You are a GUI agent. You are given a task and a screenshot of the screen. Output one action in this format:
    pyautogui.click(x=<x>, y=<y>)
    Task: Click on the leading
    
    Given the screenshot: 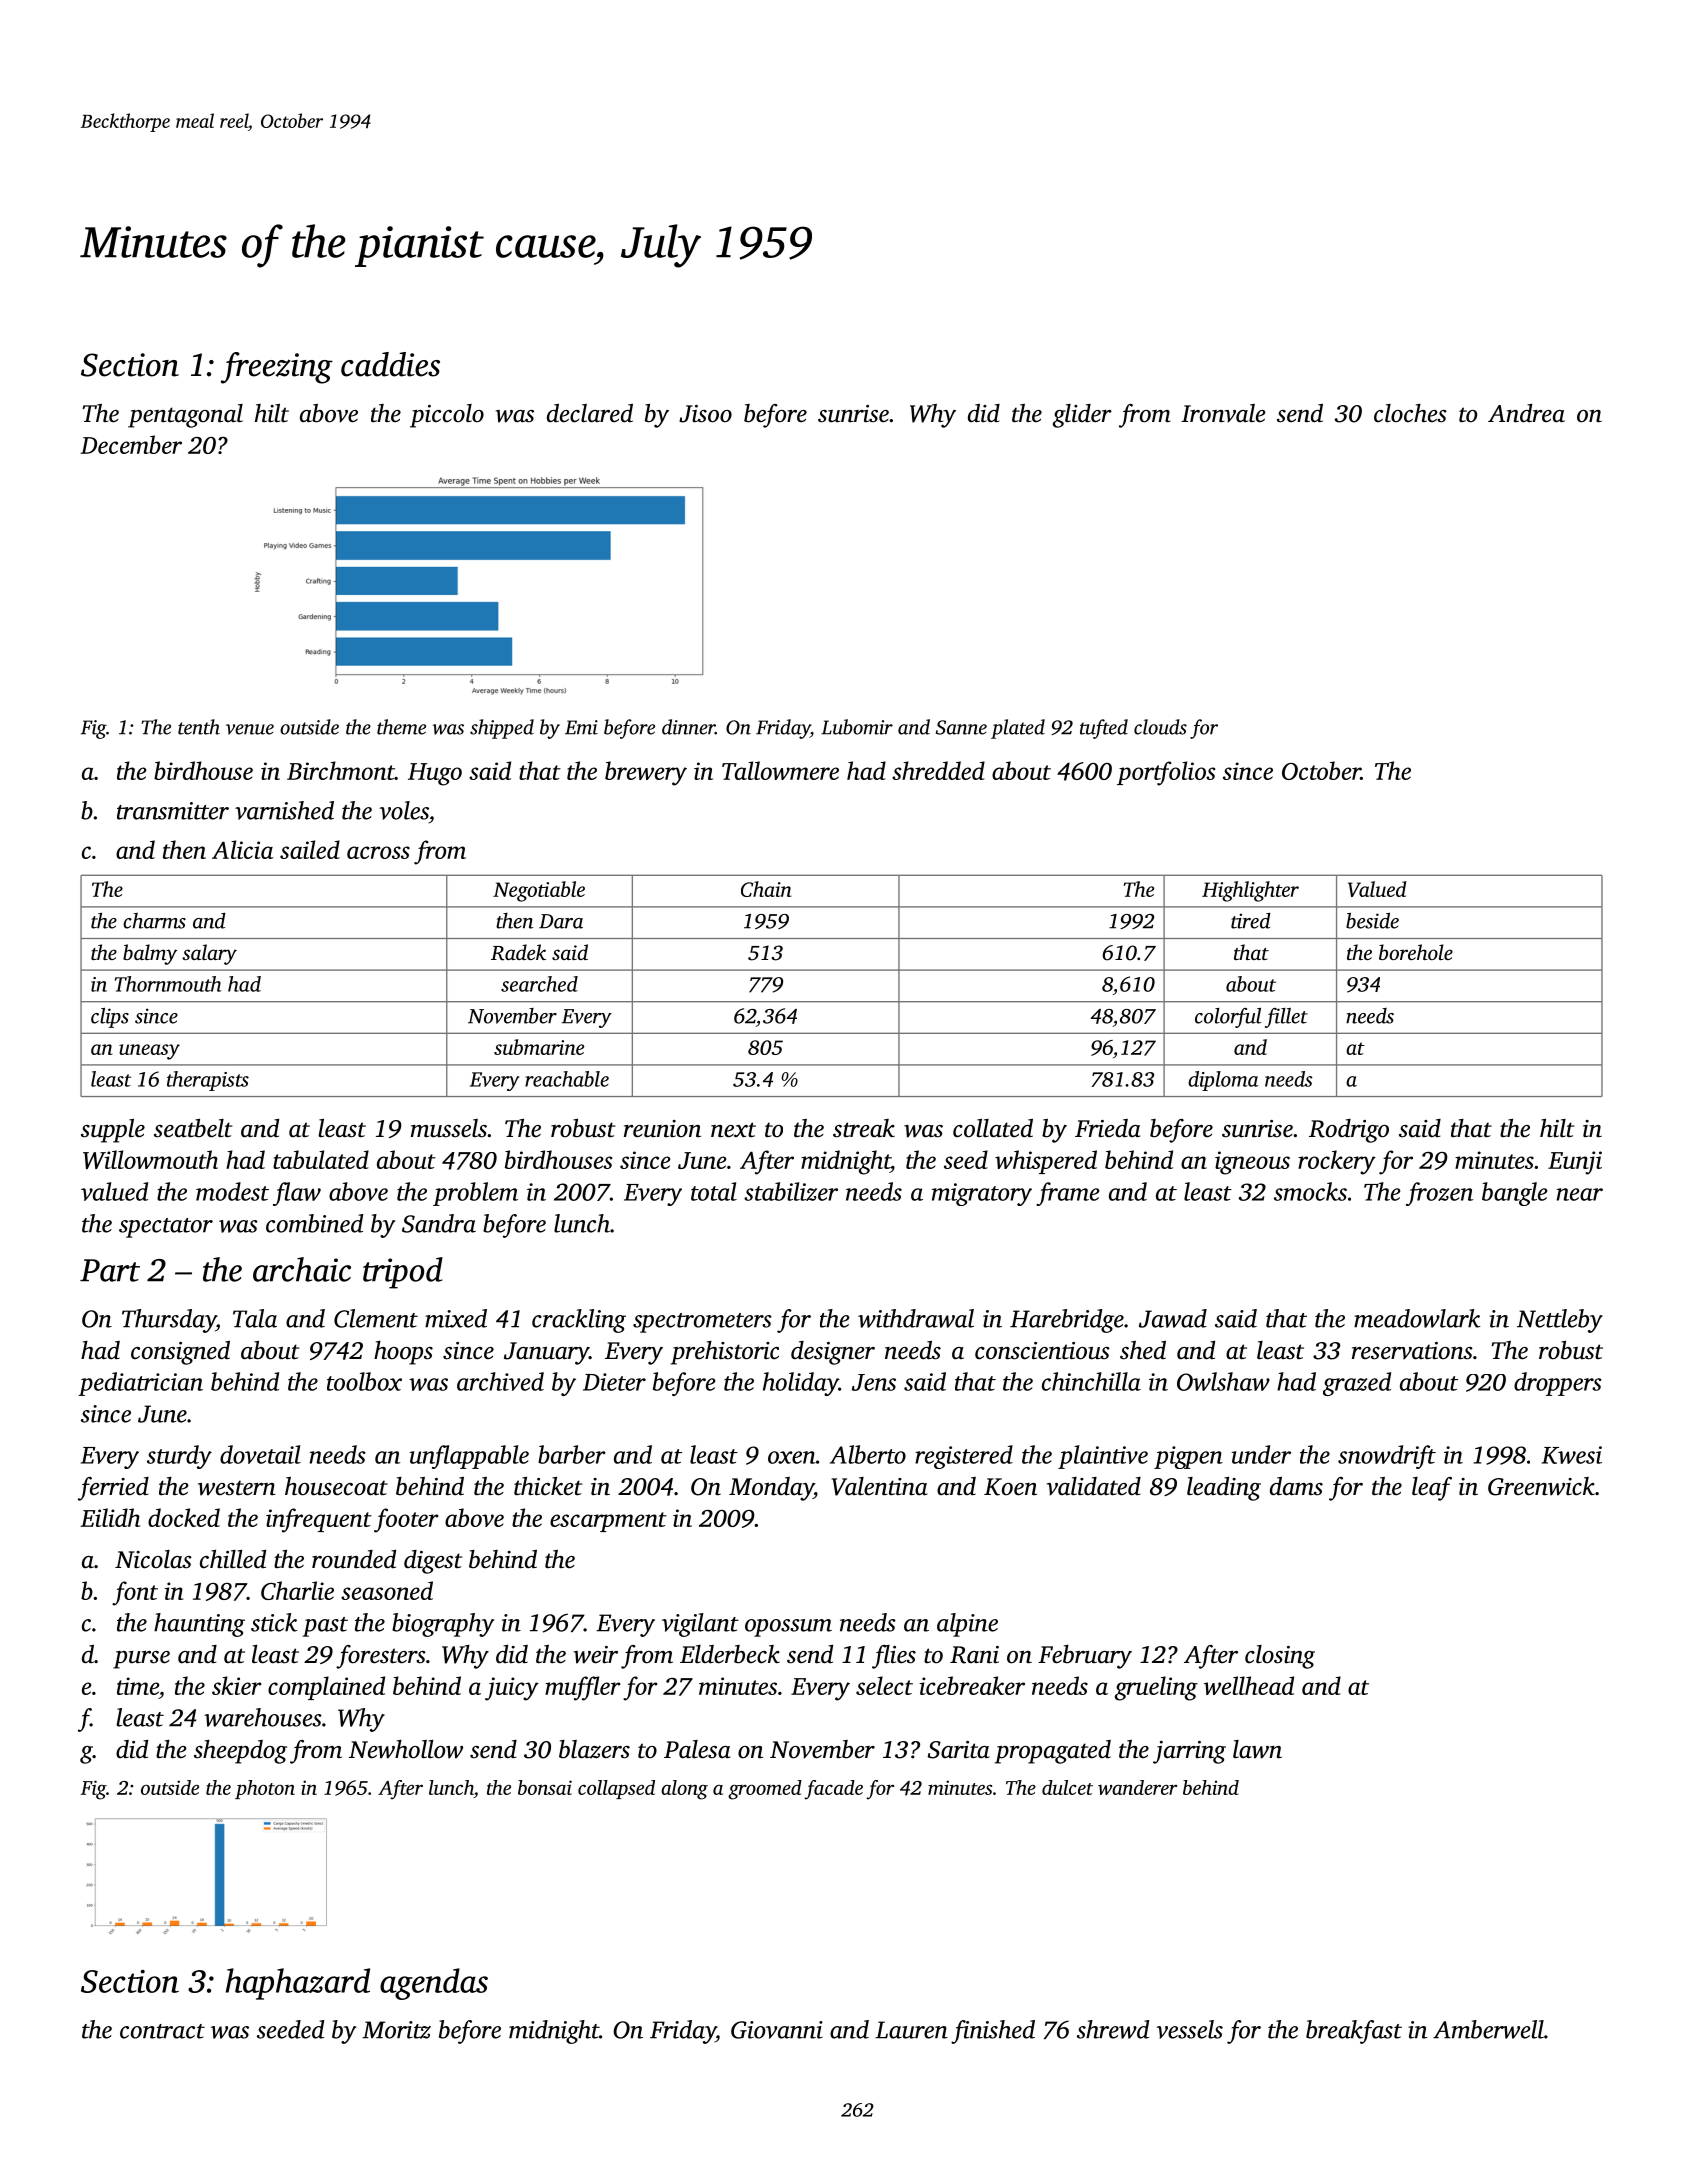 What is the action you would take?
    pyautogui.click(x=1224, y=1489)
